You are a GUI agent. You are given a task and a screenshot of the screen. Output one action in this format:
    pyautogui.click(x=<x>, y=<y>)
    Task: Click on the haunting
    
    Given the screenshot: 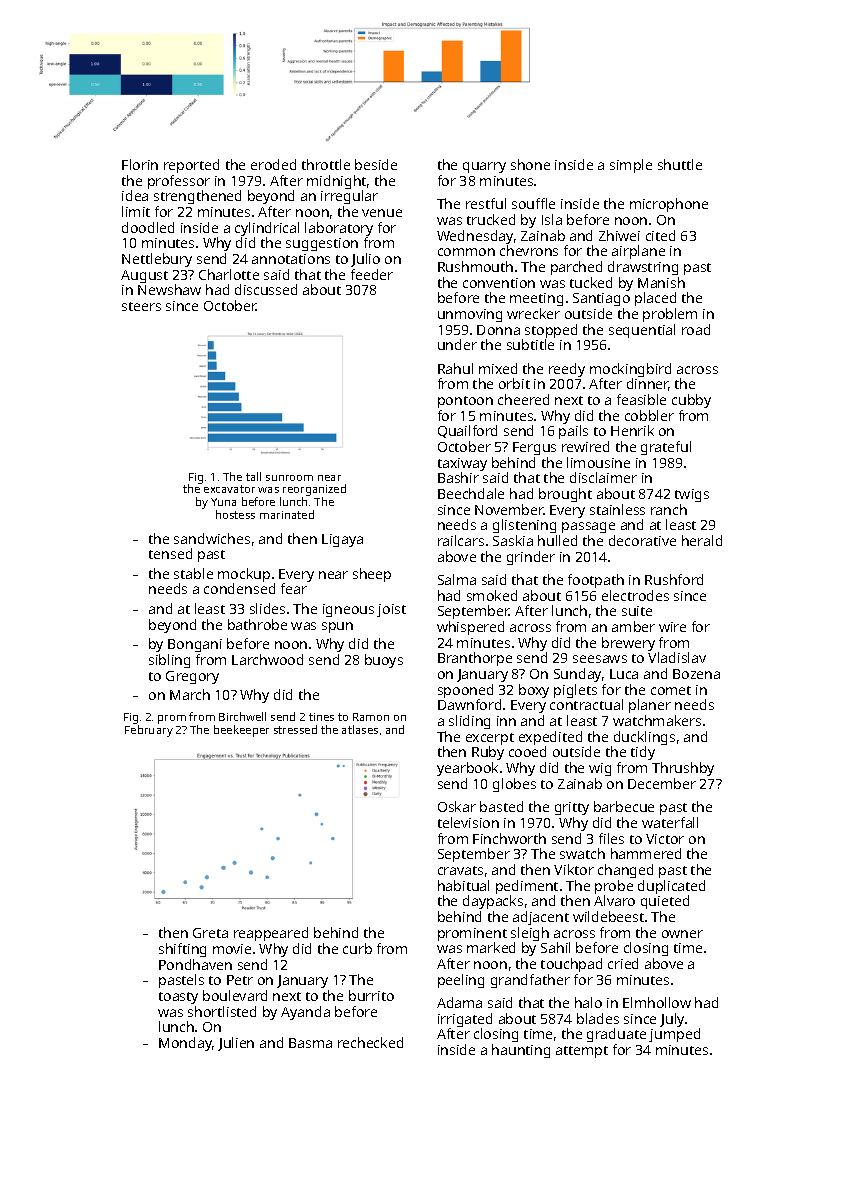 What is the action you would take?
    pyautogui.click(x=521, y=1051)
